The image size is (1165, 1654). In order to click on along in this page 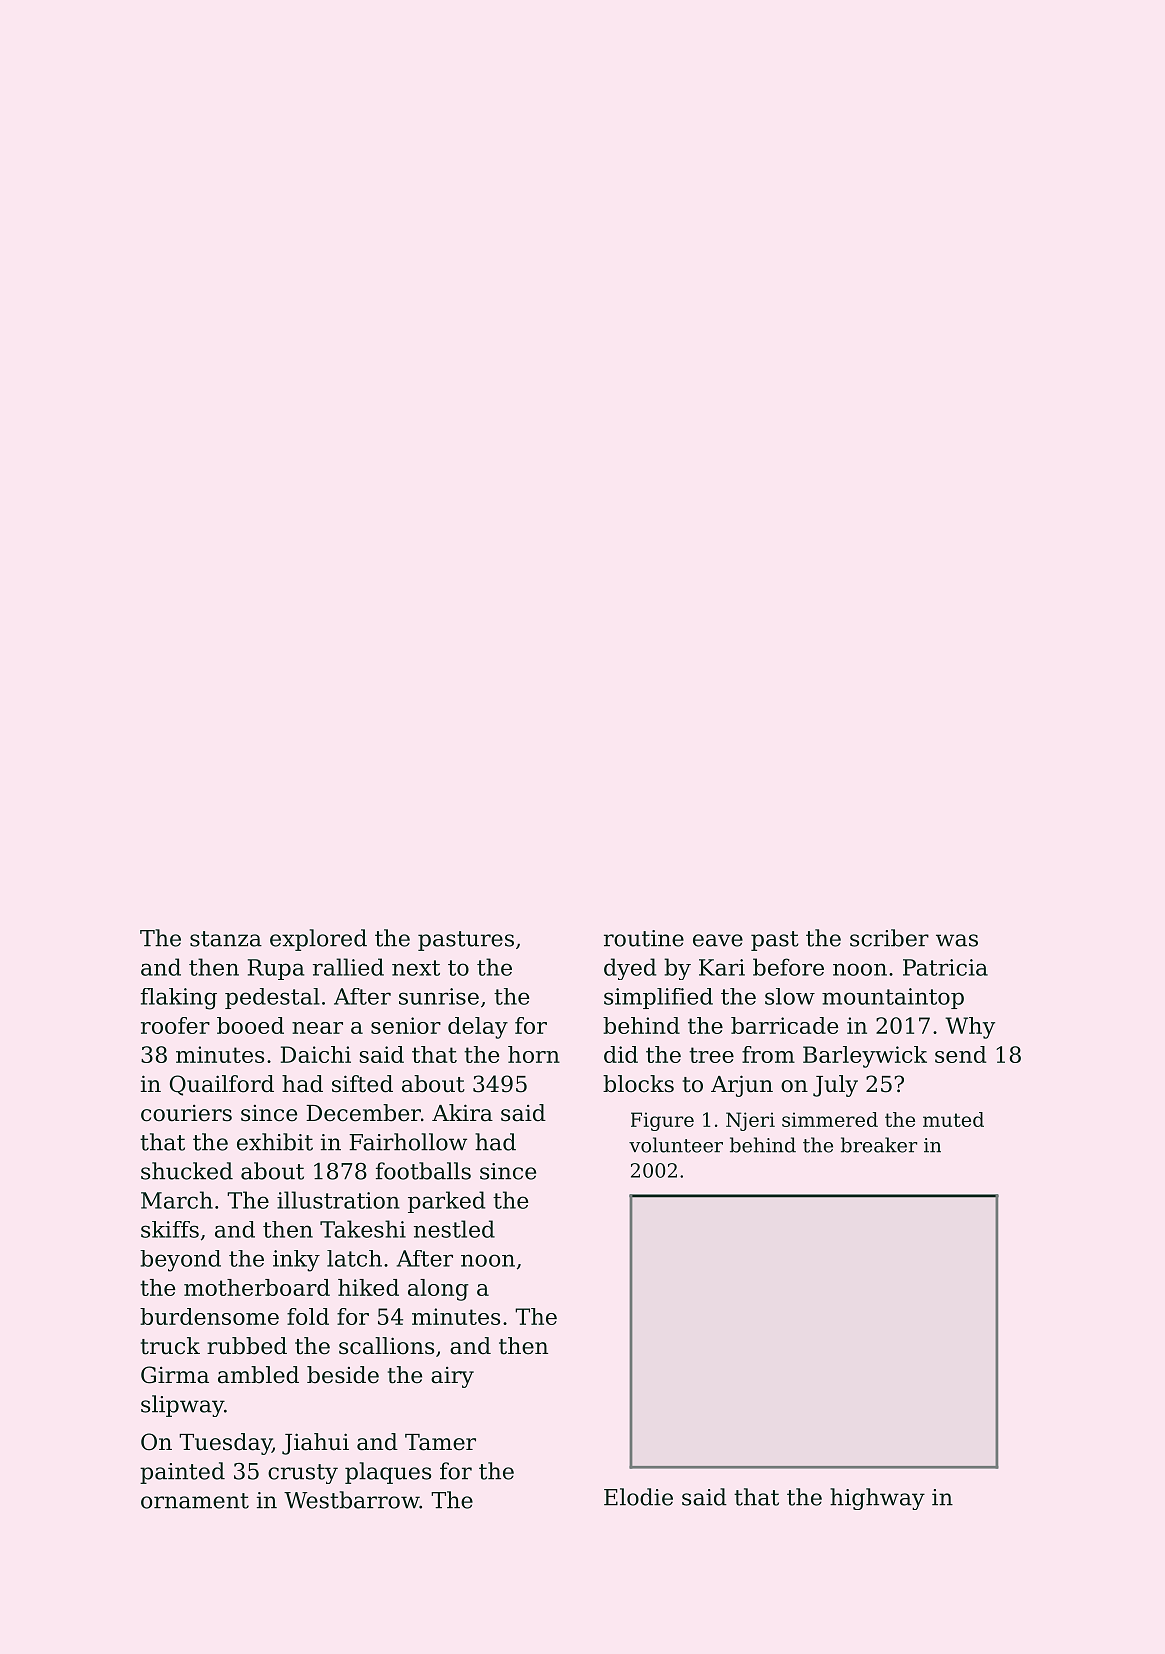, I will do `click(438, 1290)`.
